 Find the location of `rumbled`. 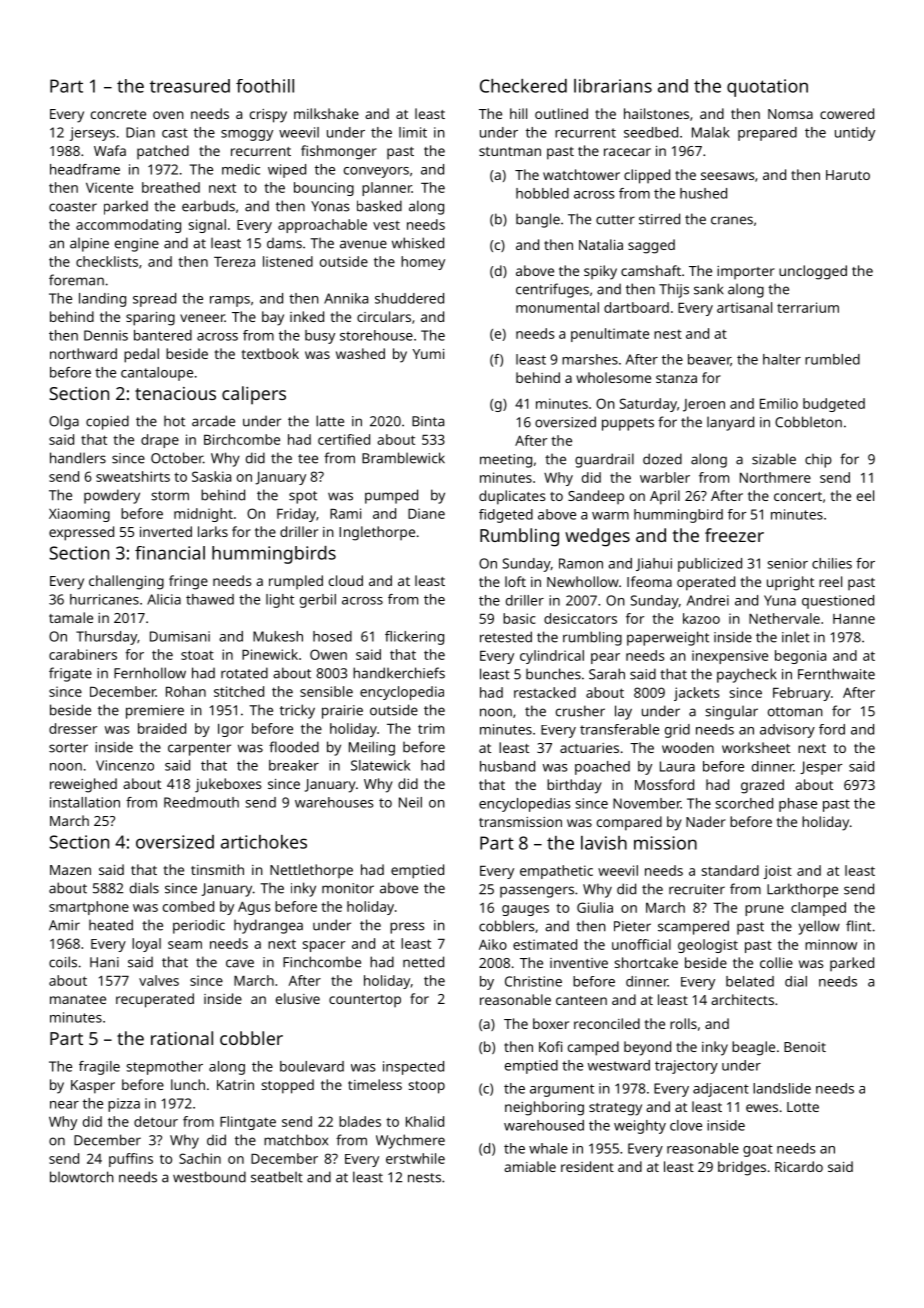

rumbled is located at coordinates (832, 359).
